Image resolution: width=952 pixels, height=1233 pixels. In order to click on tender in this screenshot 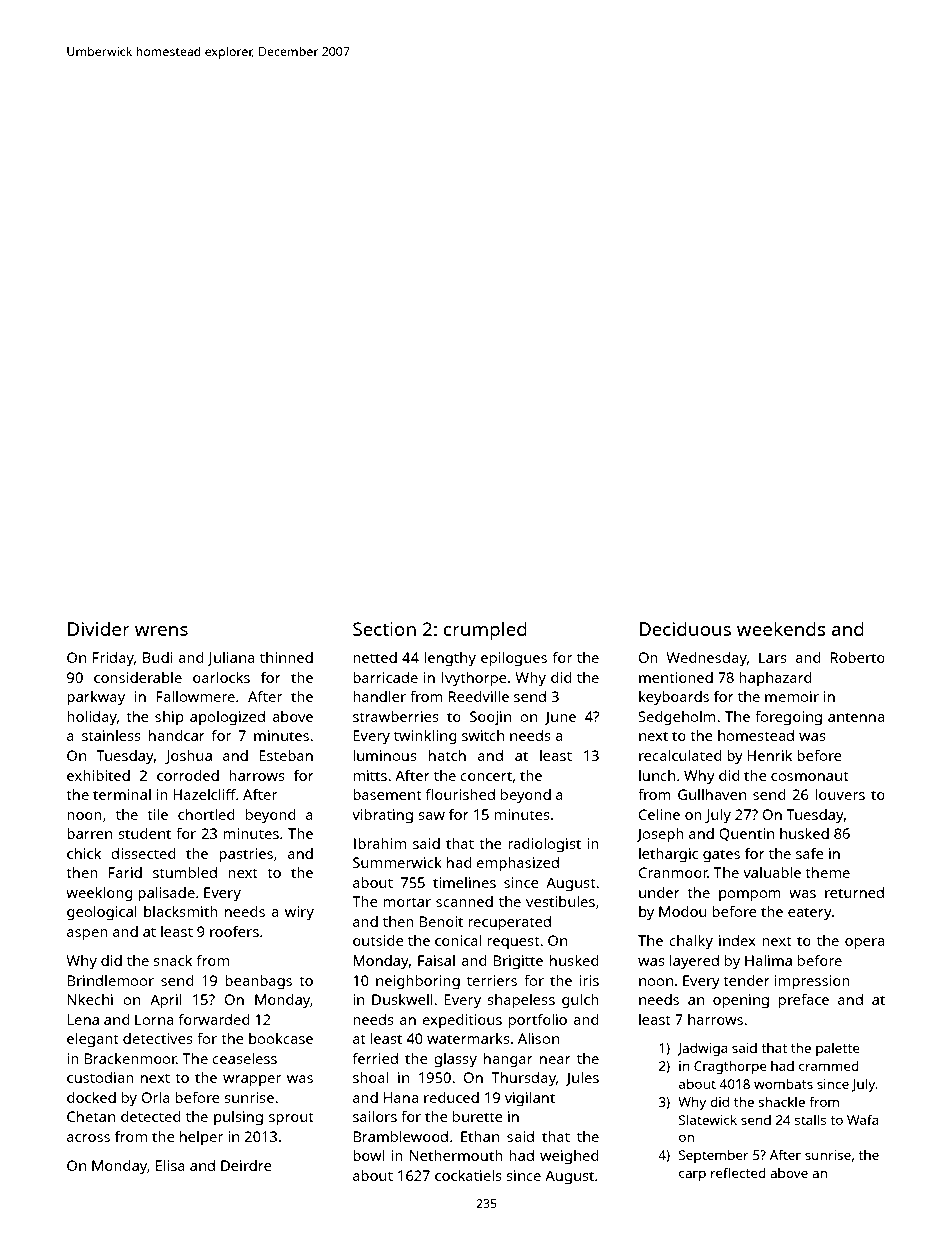, I will do `click(746, 980)`.
